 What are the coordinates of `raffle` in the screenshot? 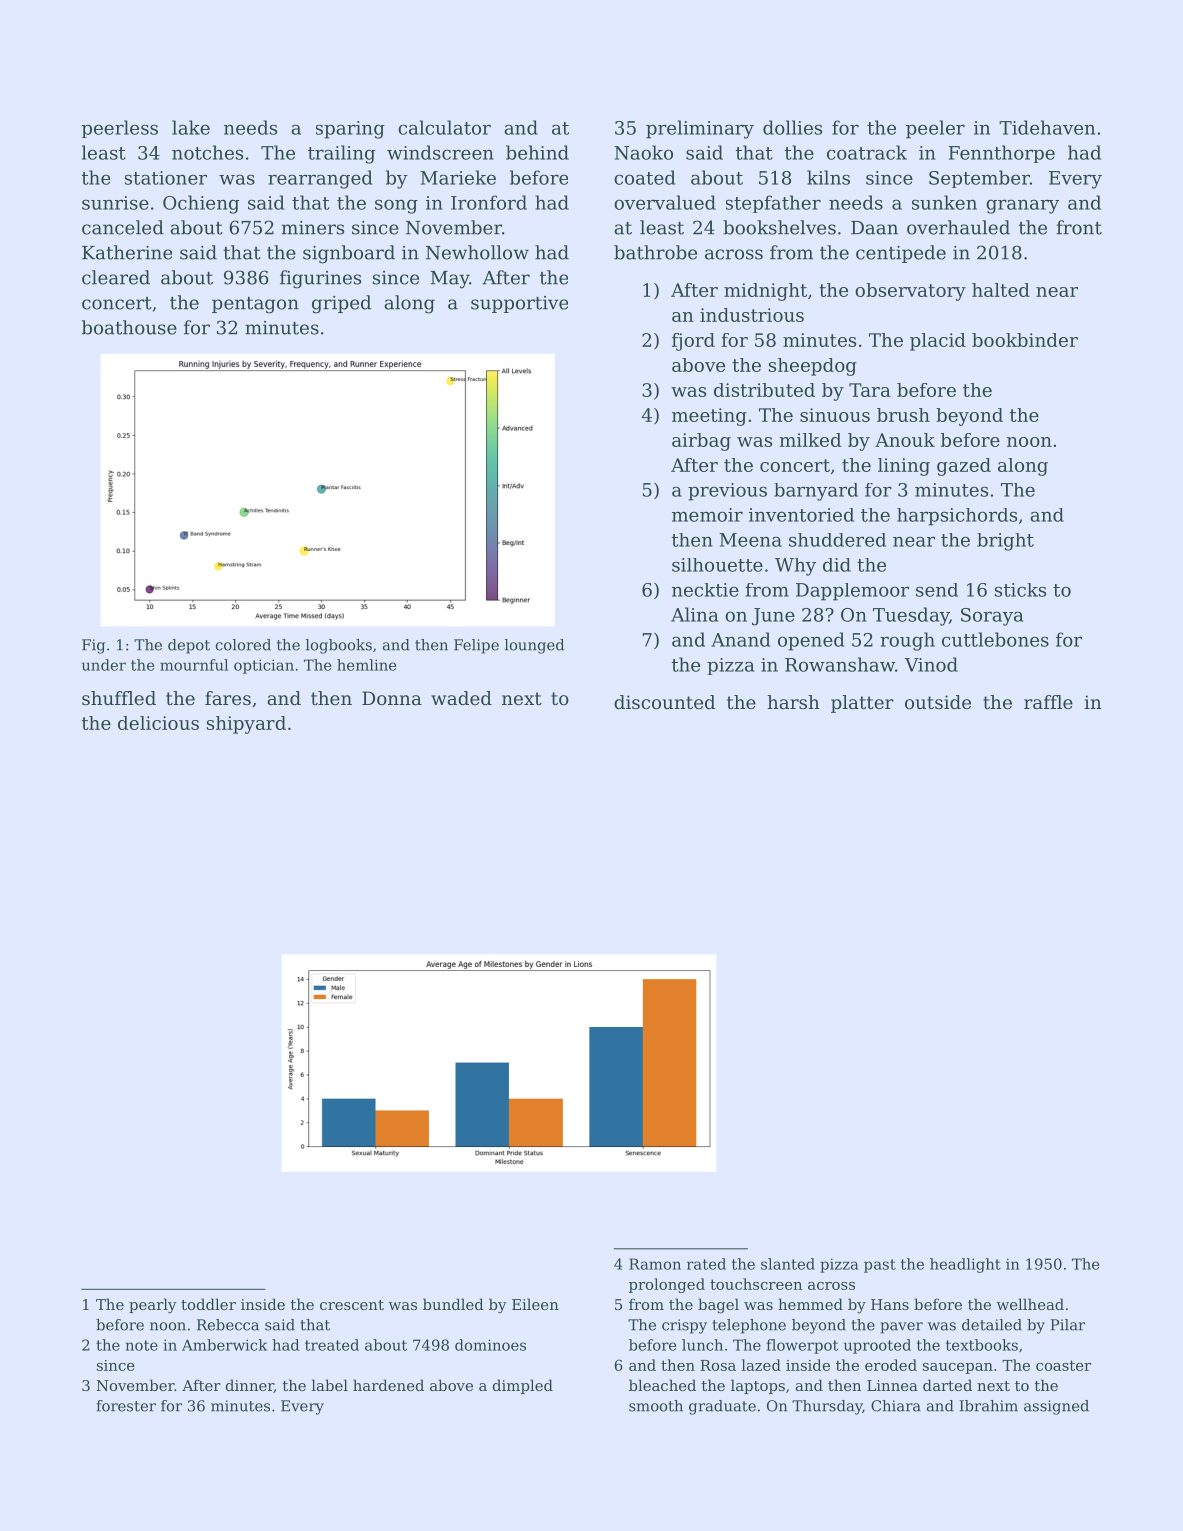 It's located at (1048, 702).
